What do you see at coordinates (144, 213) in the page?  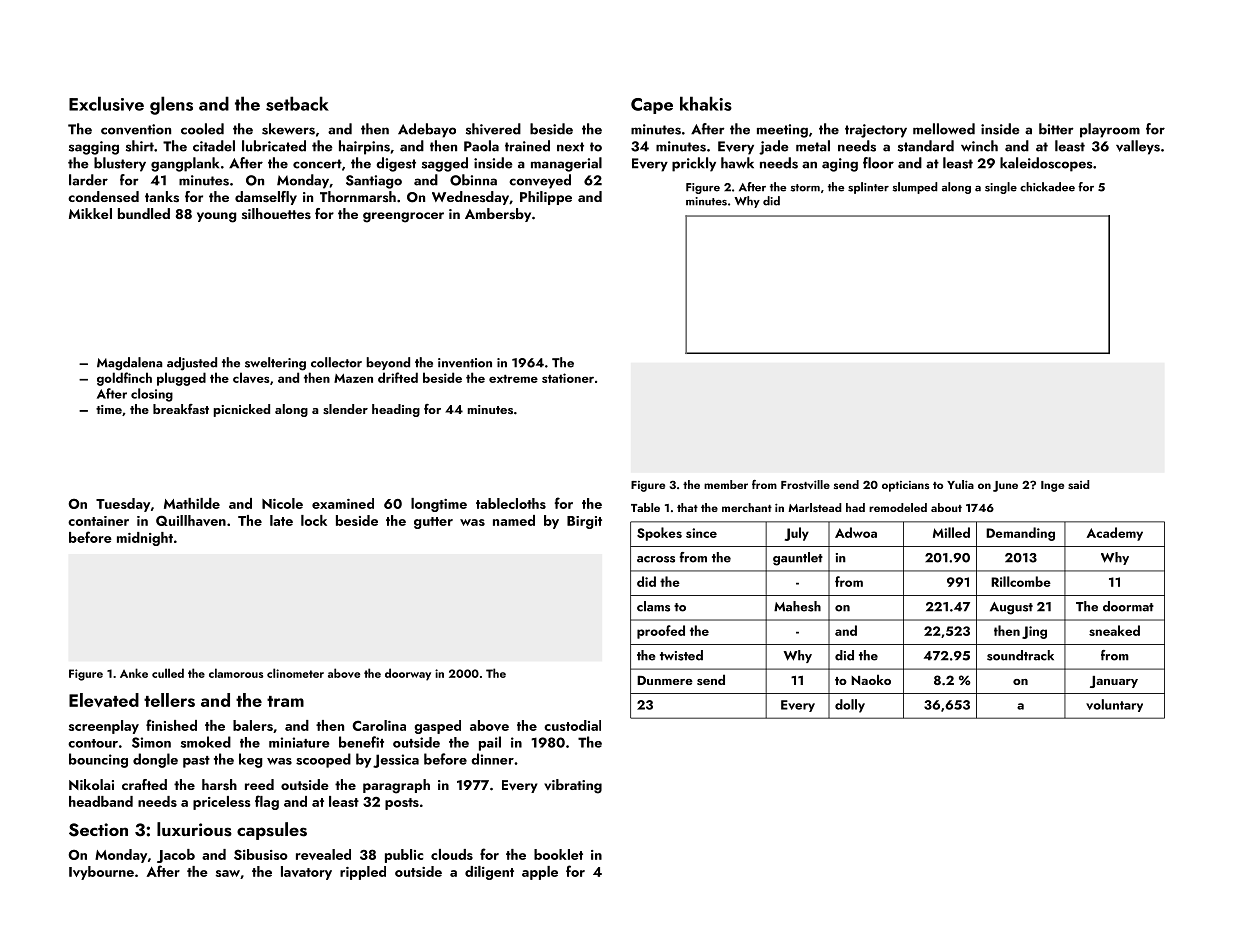 I see `bundled` at bounding box center [144, 213].
